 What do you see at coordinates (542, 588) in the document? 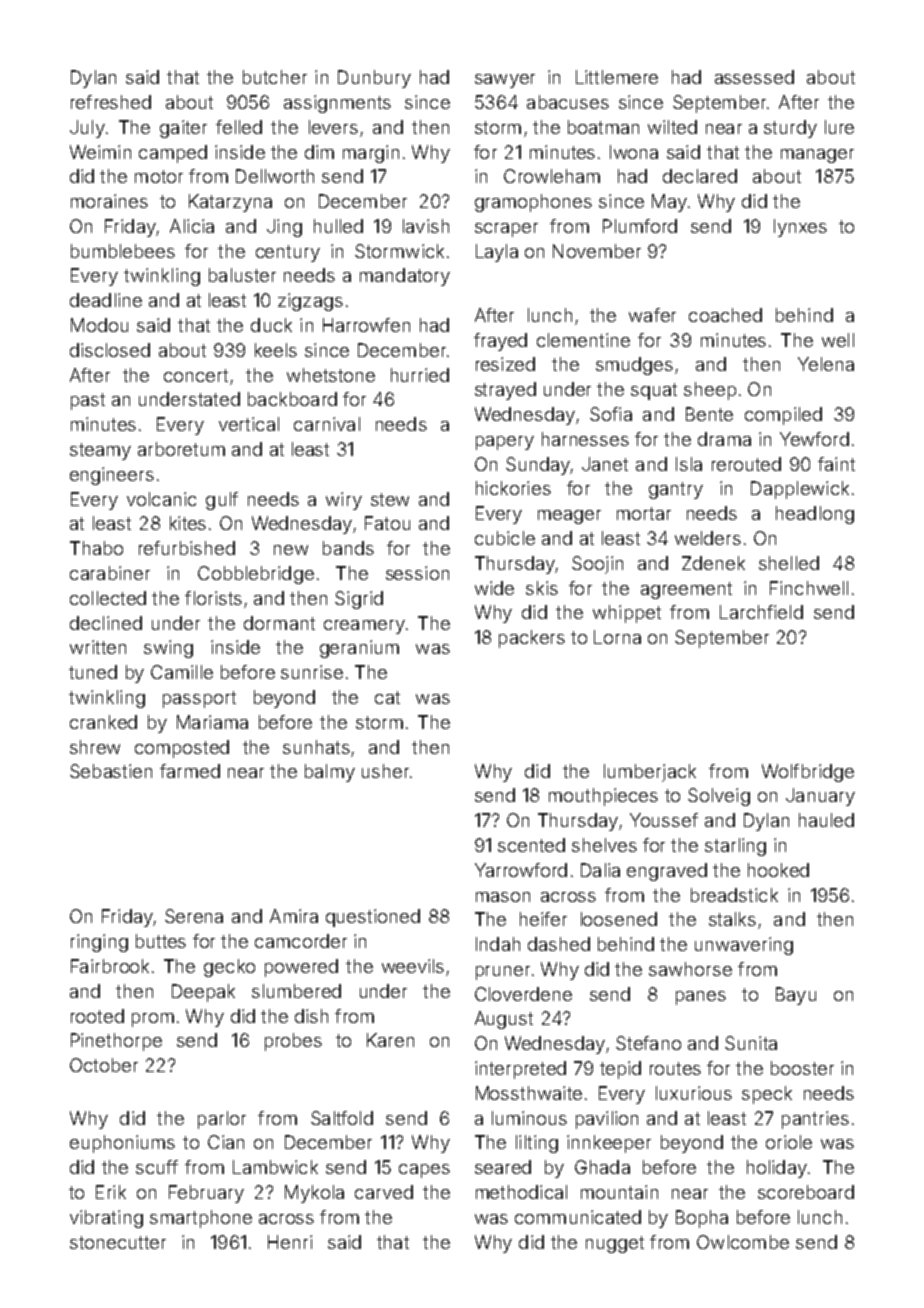
I see `skis` at bounding box center [542, 588].
